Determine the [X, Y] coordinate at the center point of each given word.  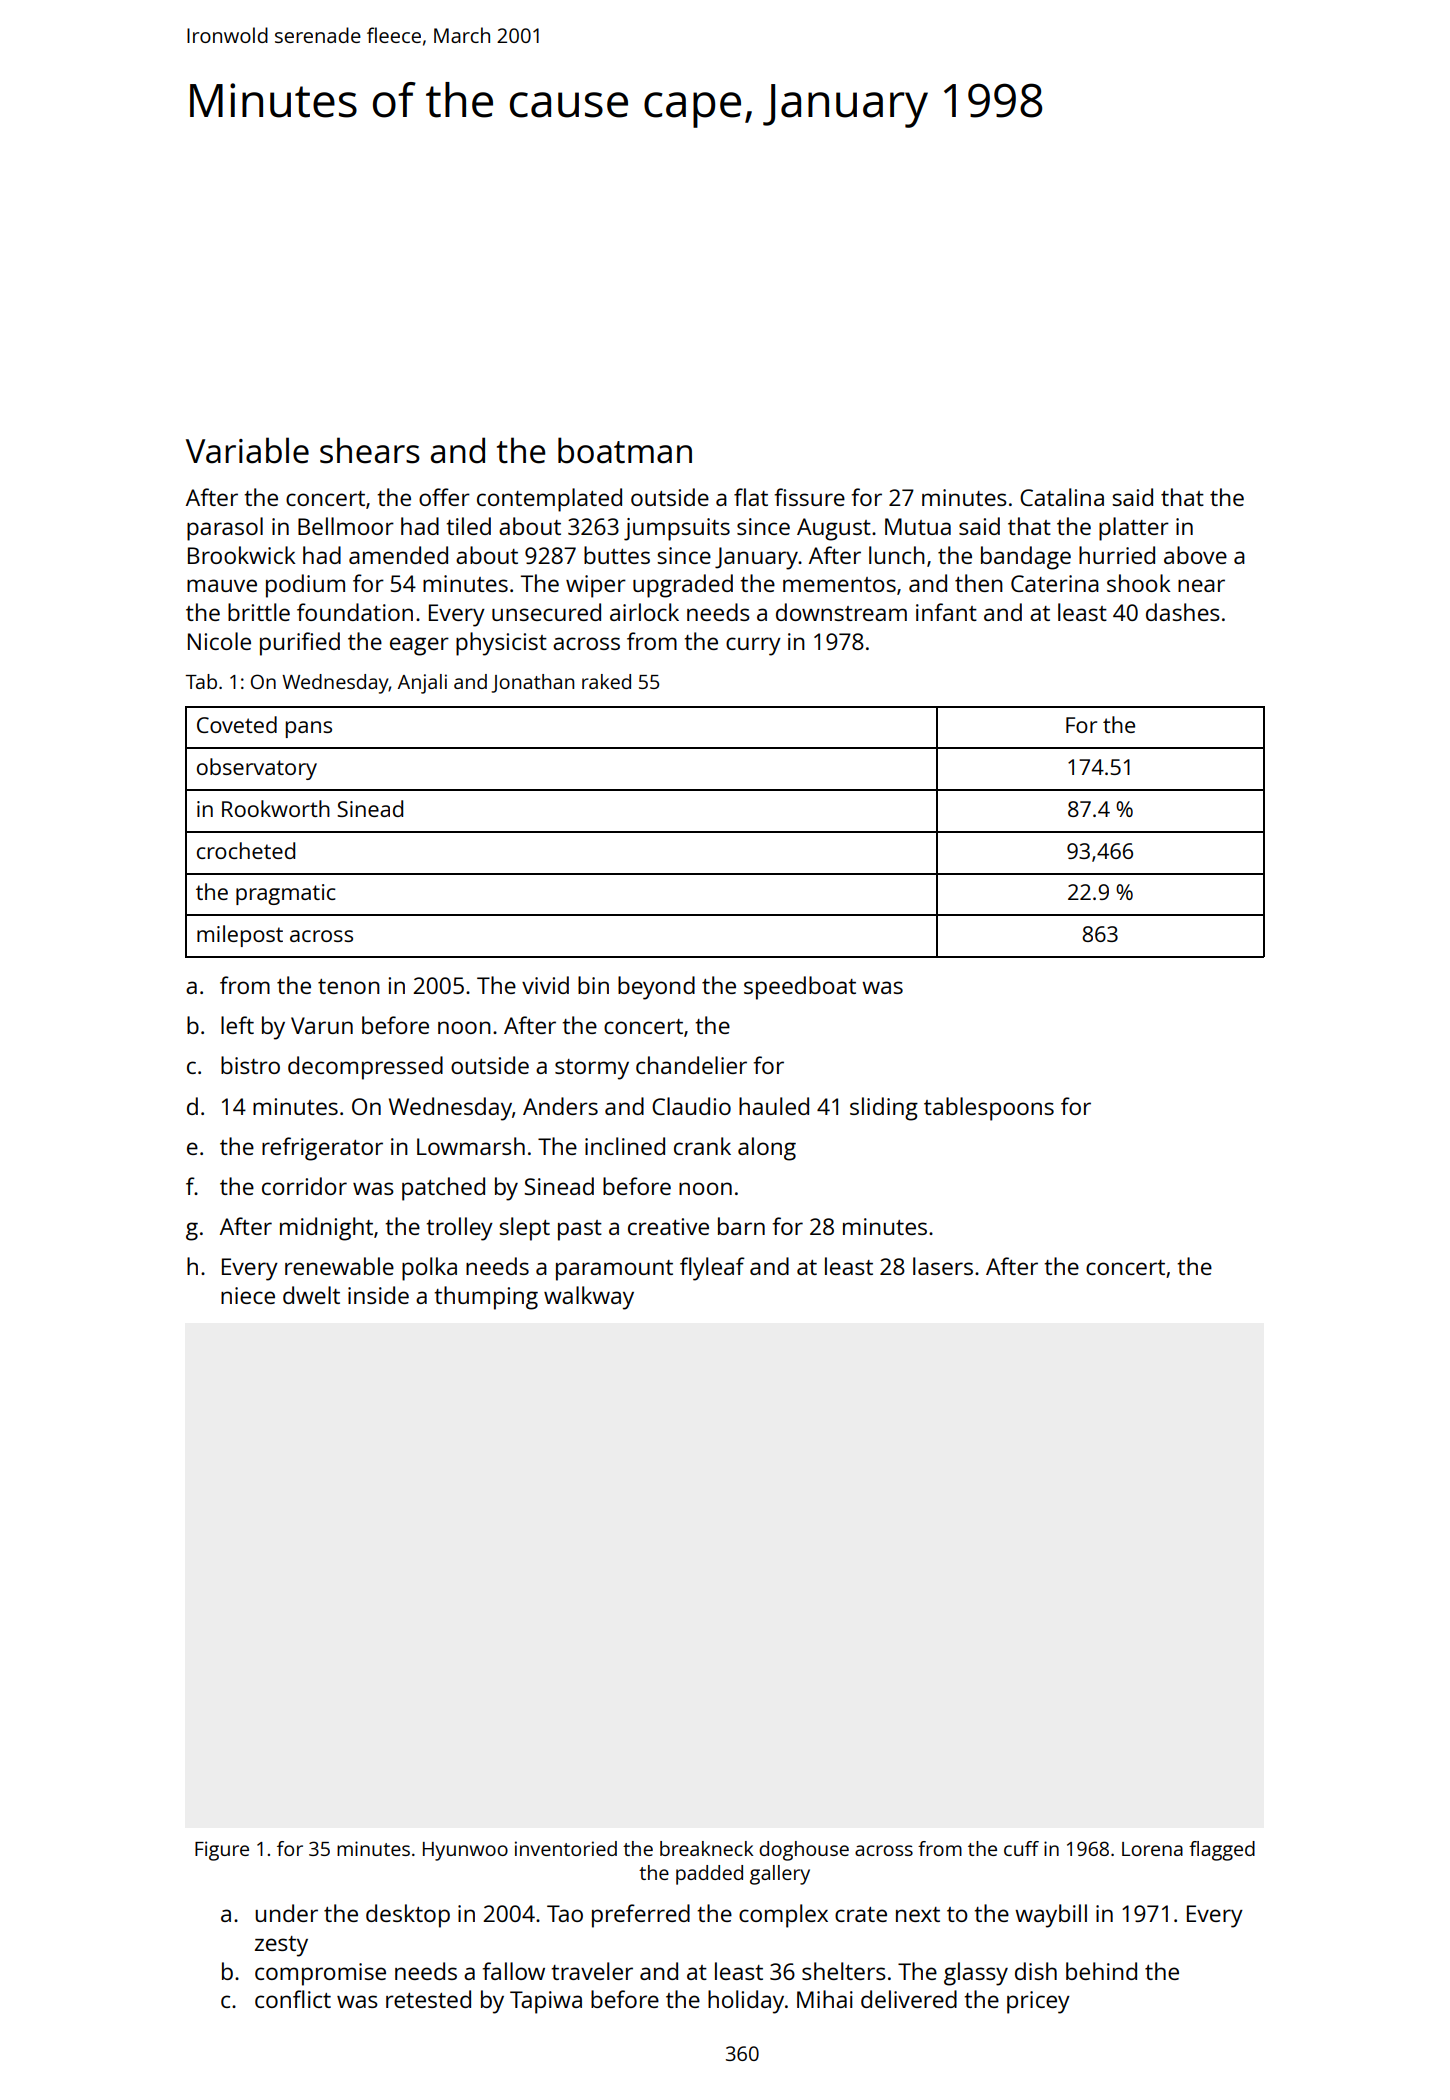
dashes [1183, 612]
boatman [625, 450]
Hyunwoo [465, 1851]
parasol [225, 529]
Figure [222, 1851]
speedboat [800, 988]
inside [378, 1295]
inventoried [566, 1848]
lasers [943, 1266]
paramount [614, 1270]
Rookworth [276, 808]
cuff [1021, 1848]
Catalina [1062, 497]
